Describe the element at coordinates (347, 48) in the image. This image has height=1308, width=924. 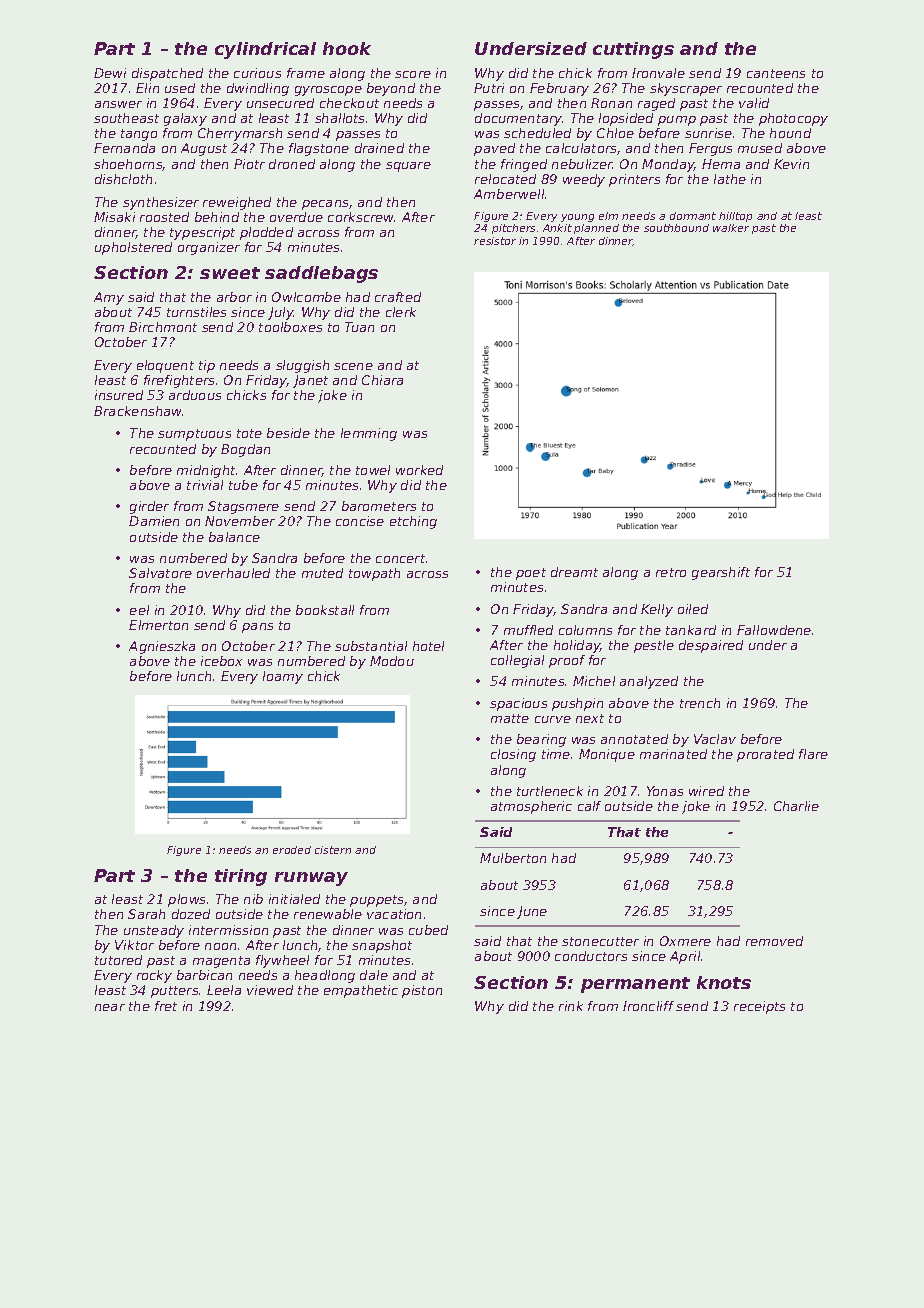
I see `hook` at that location.
